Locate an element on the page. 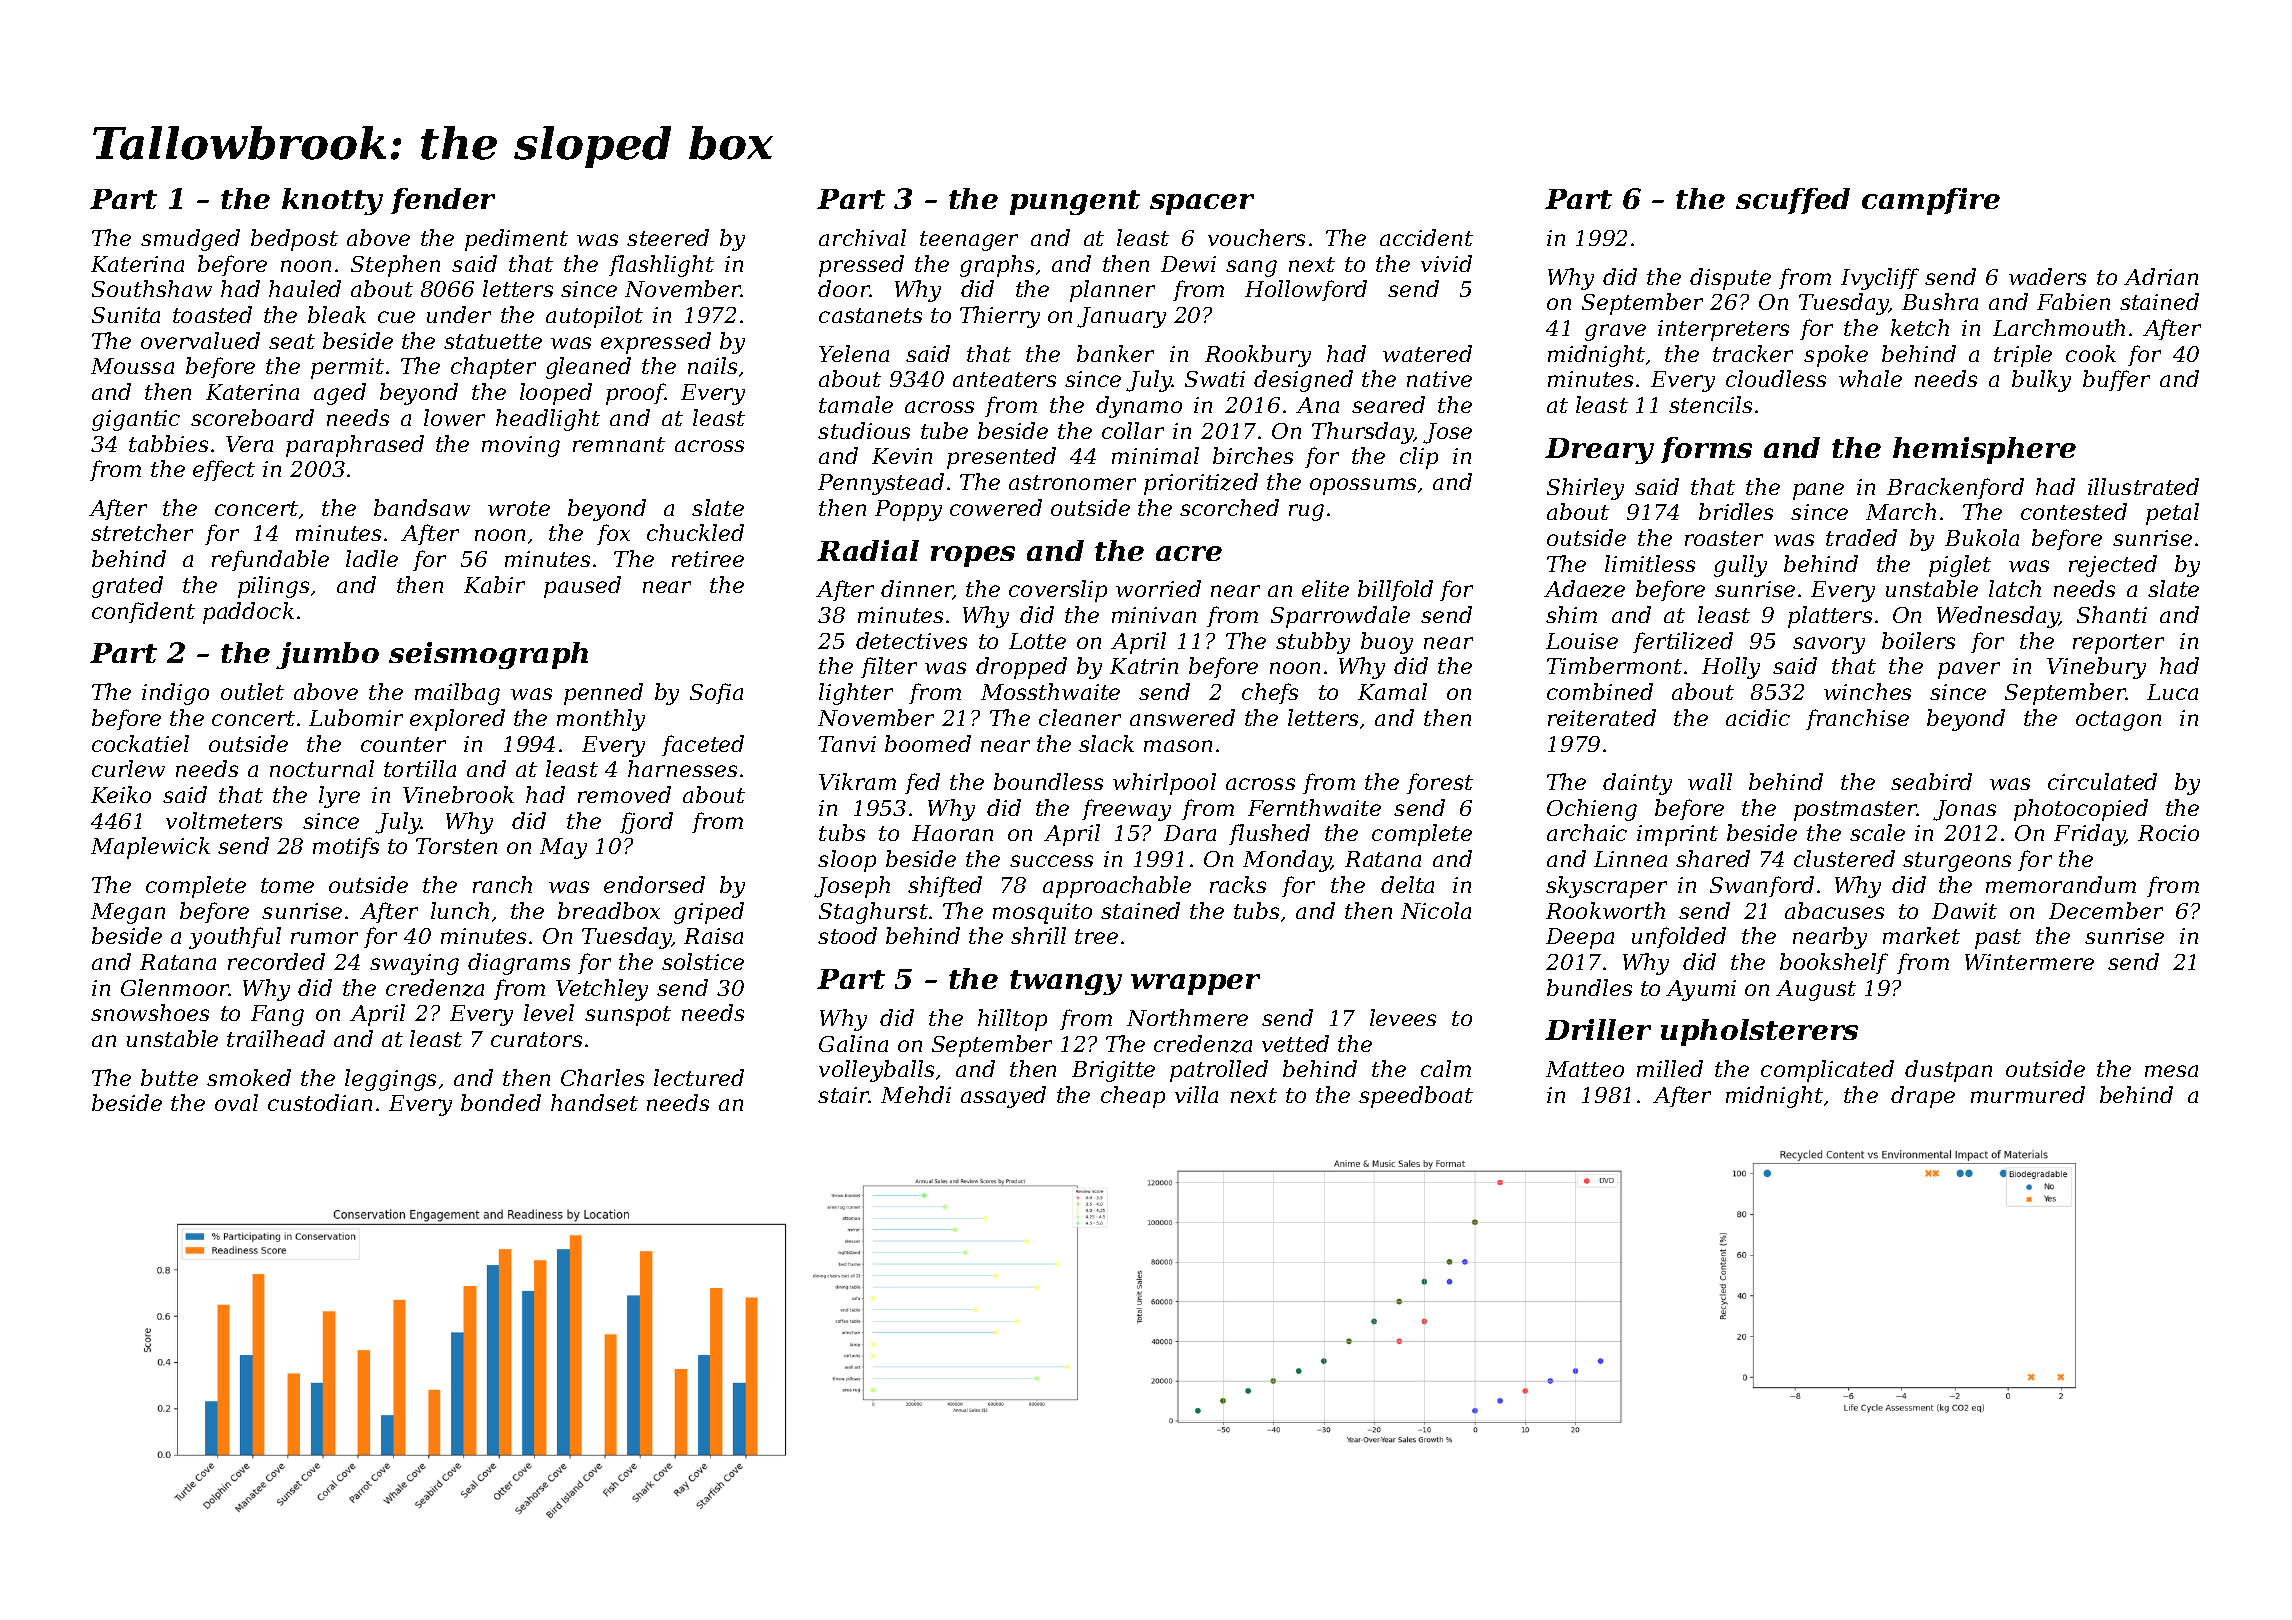 Image resolution: width=2292 pixels, height=1620 pixels. Timbermont is located at coordinates (1614, 665).
